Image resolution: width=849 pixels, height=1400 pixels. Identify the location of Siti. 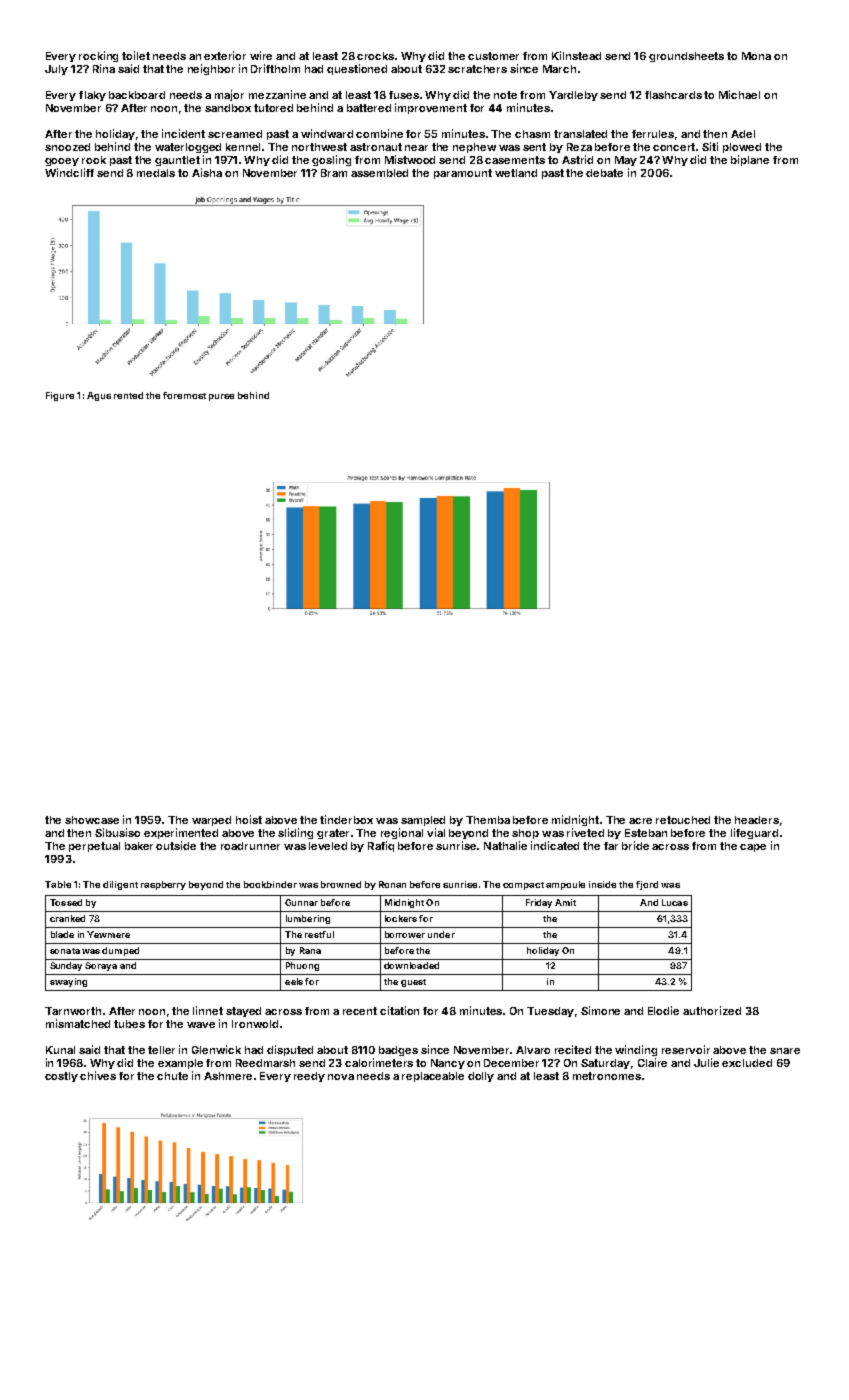
(710, 146).
